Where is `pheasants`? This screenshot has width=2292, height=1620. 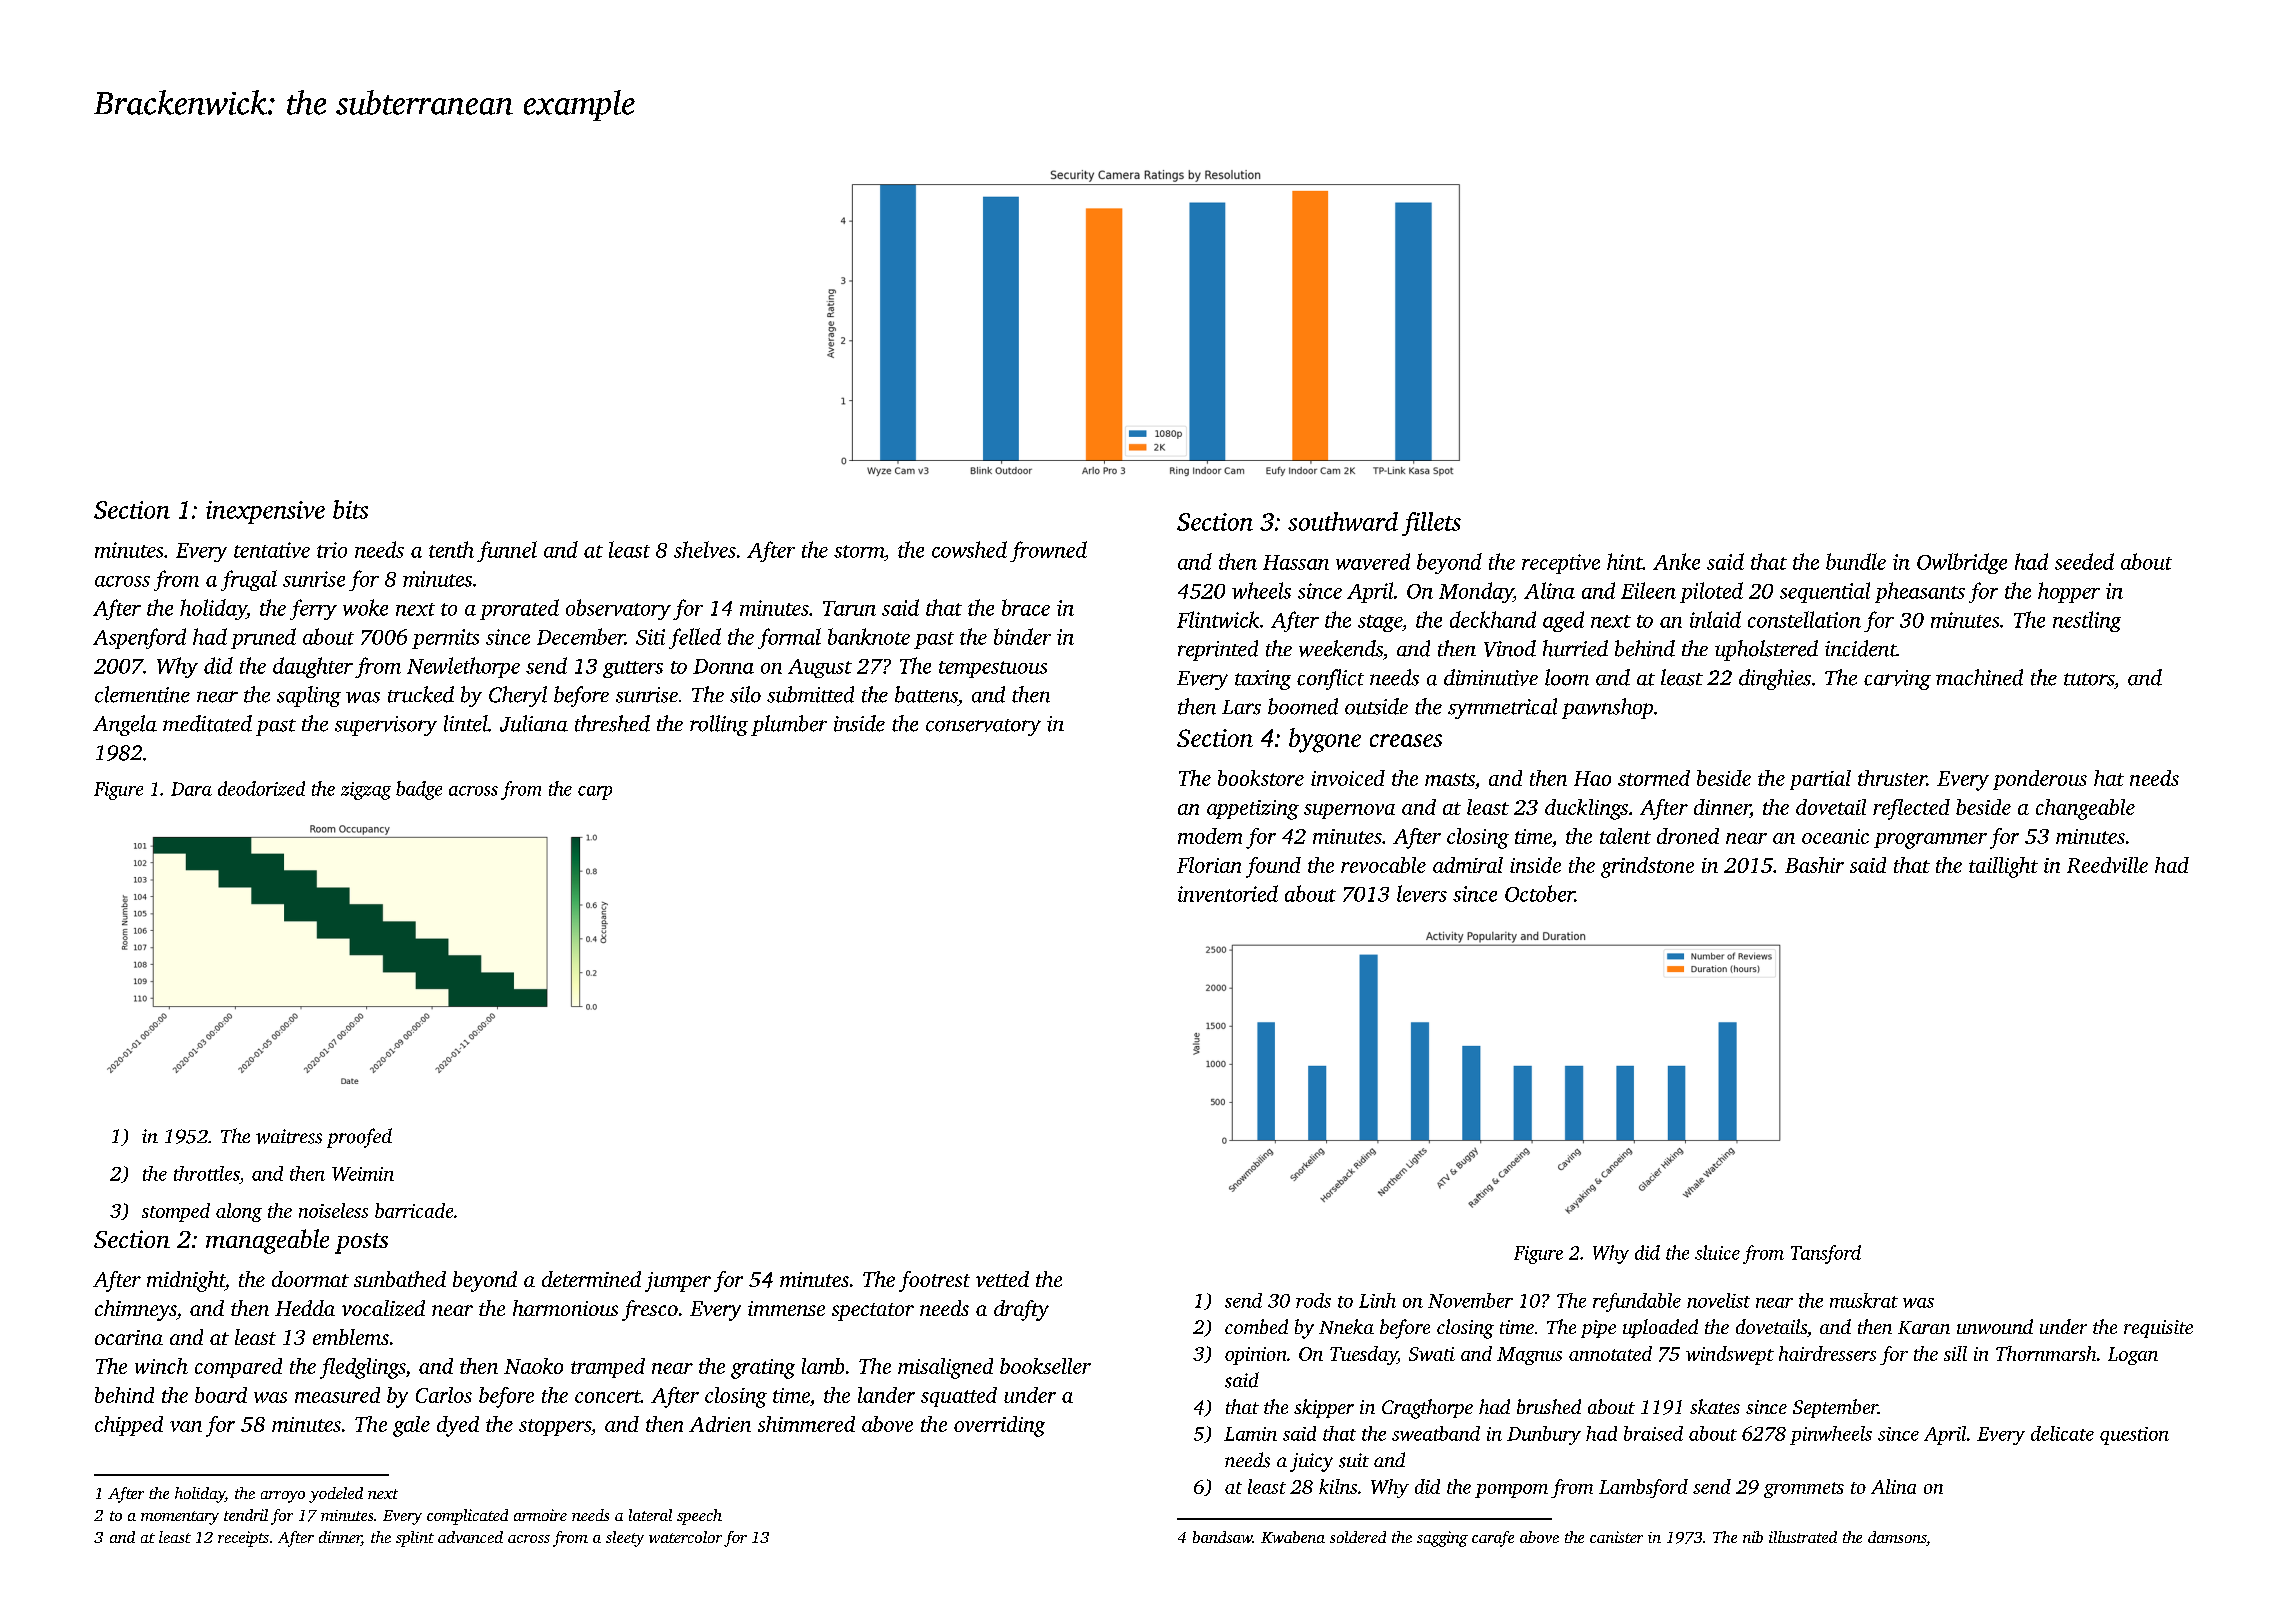 pheasants is located at coordinates (1920, 592).
